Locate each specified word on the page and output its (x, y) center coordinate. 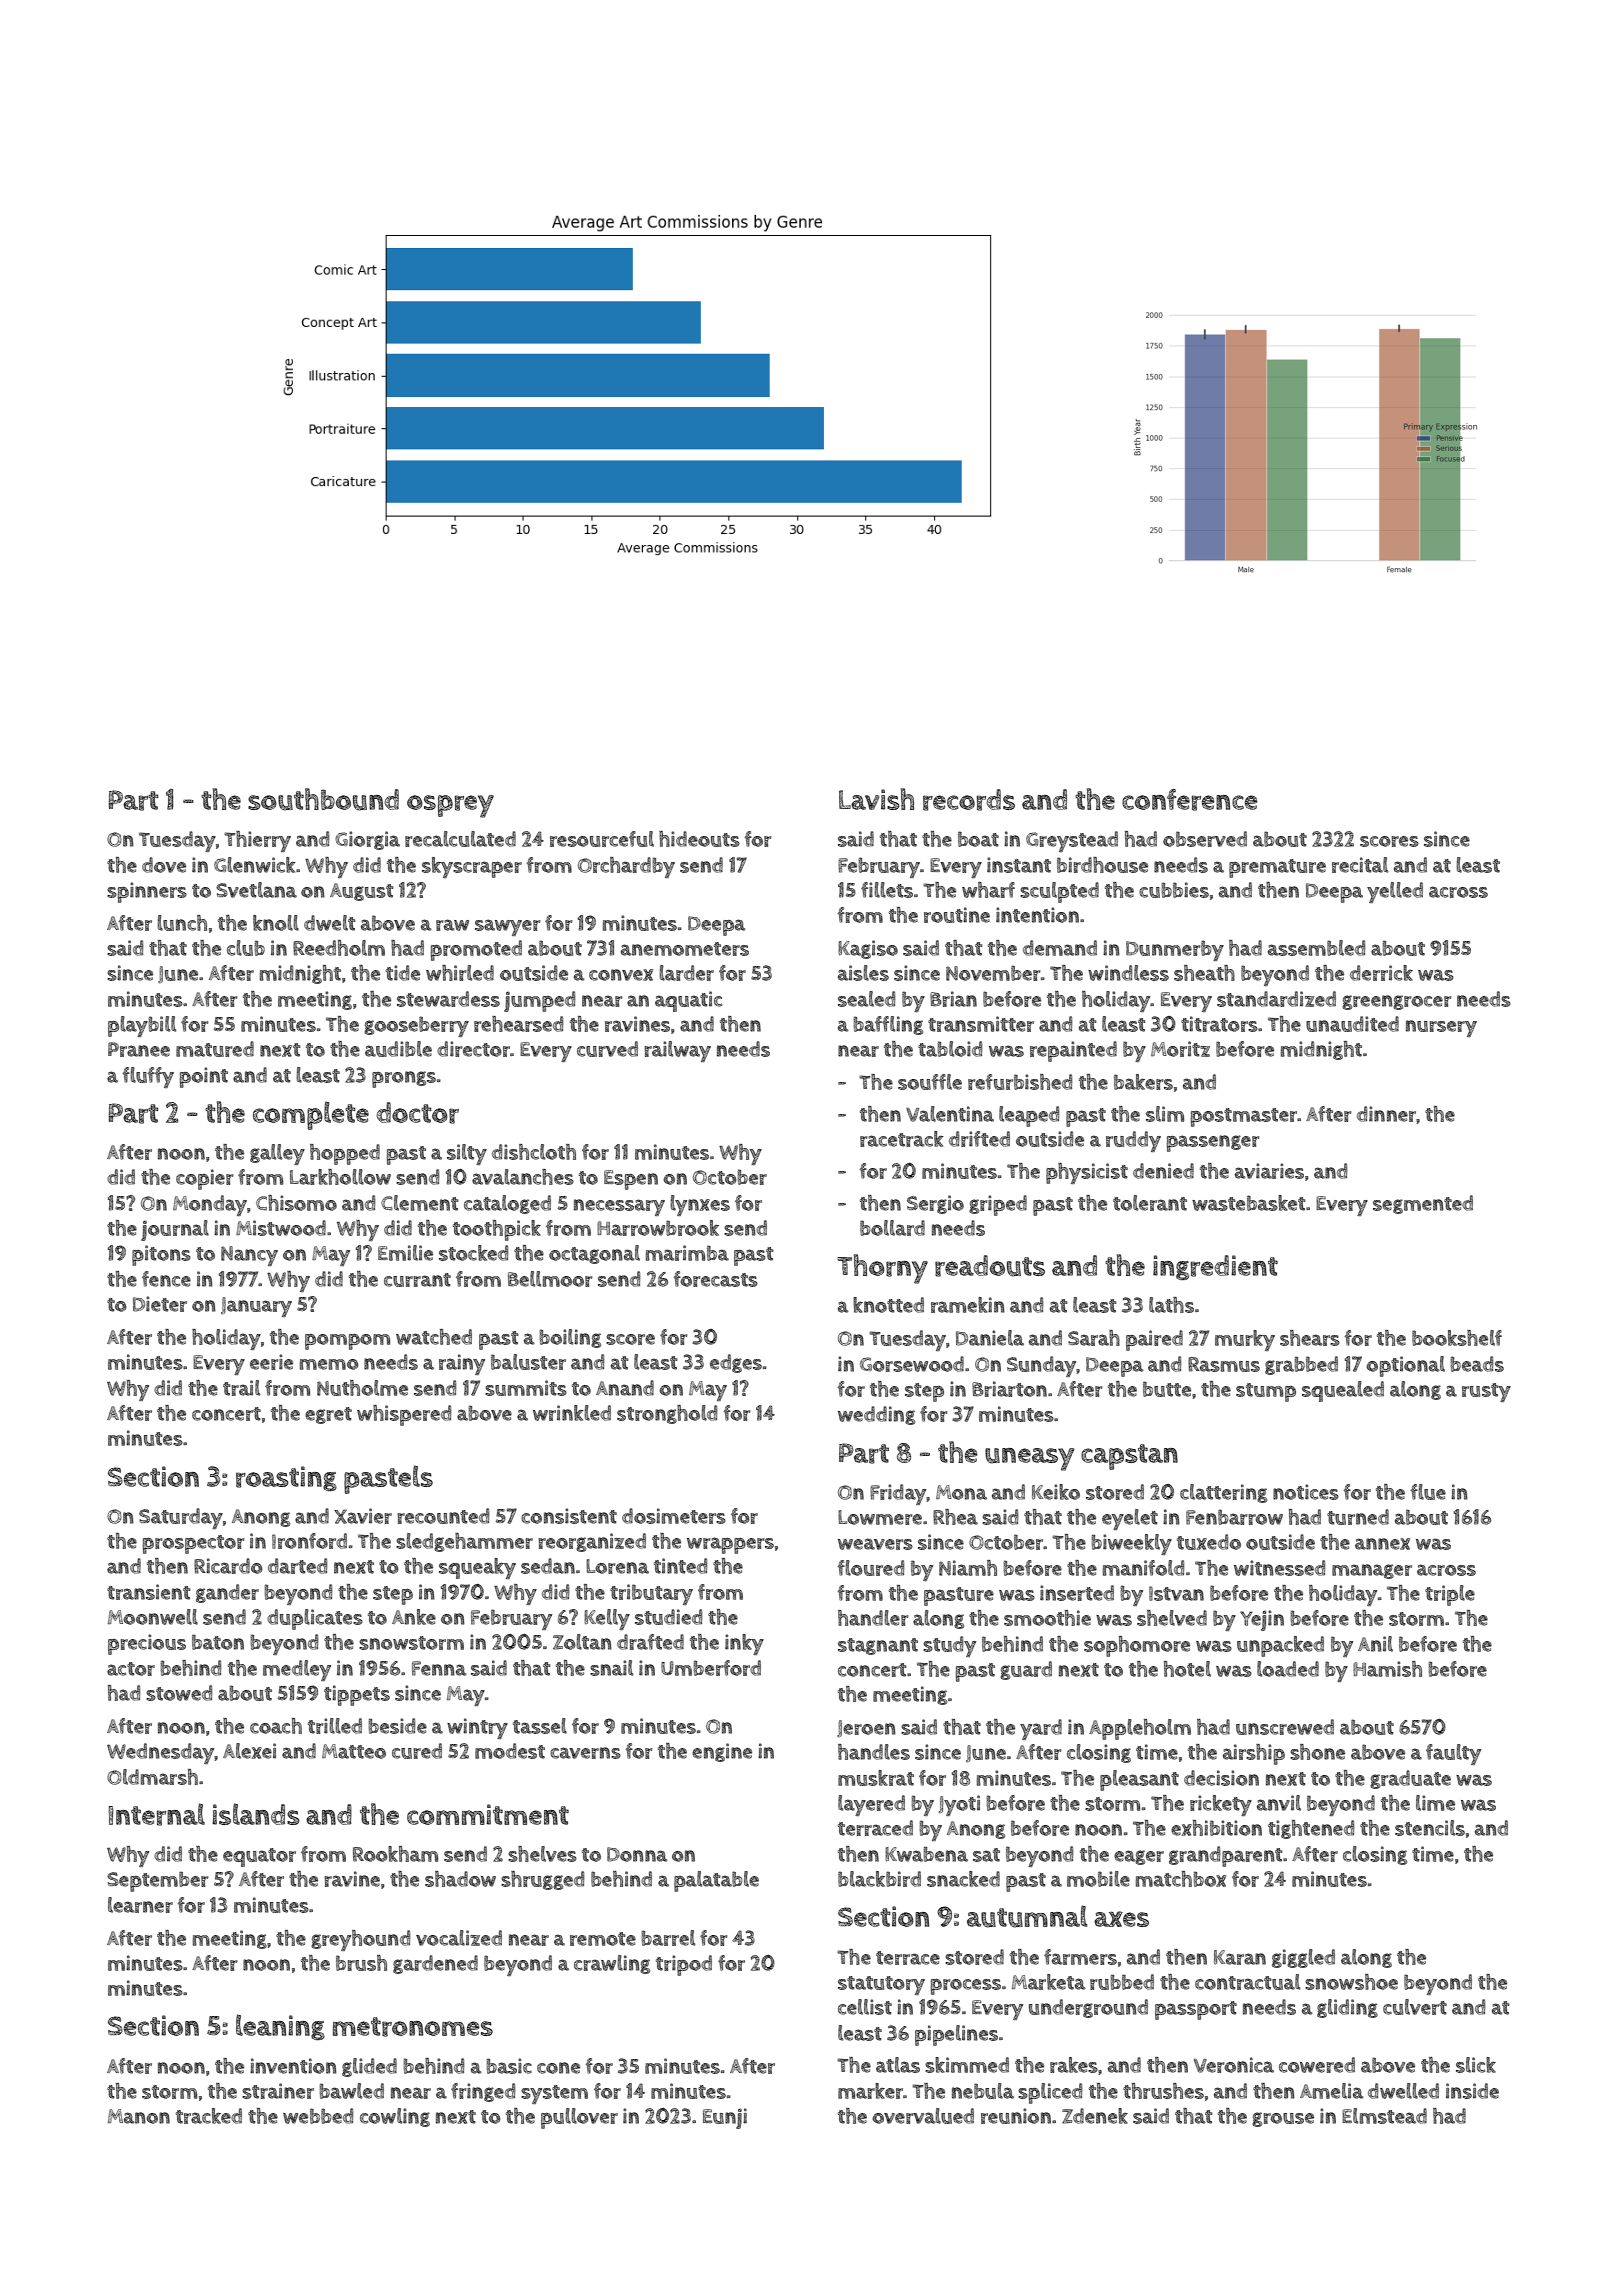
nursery (1441, 1028)
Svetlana (256, 890)
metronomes (413, 2027)
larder (687, 973)
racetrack (902, 1139)
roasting (286, 1478)
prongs (404, 1079)
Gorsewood (912, 1364)
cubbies (1174, 890)
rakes (1074, 2065)
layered (871, 1805)
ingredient (1215, 1267)
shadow (460, 1879)
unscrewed (1285, 1727)
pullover (579, 2118)
